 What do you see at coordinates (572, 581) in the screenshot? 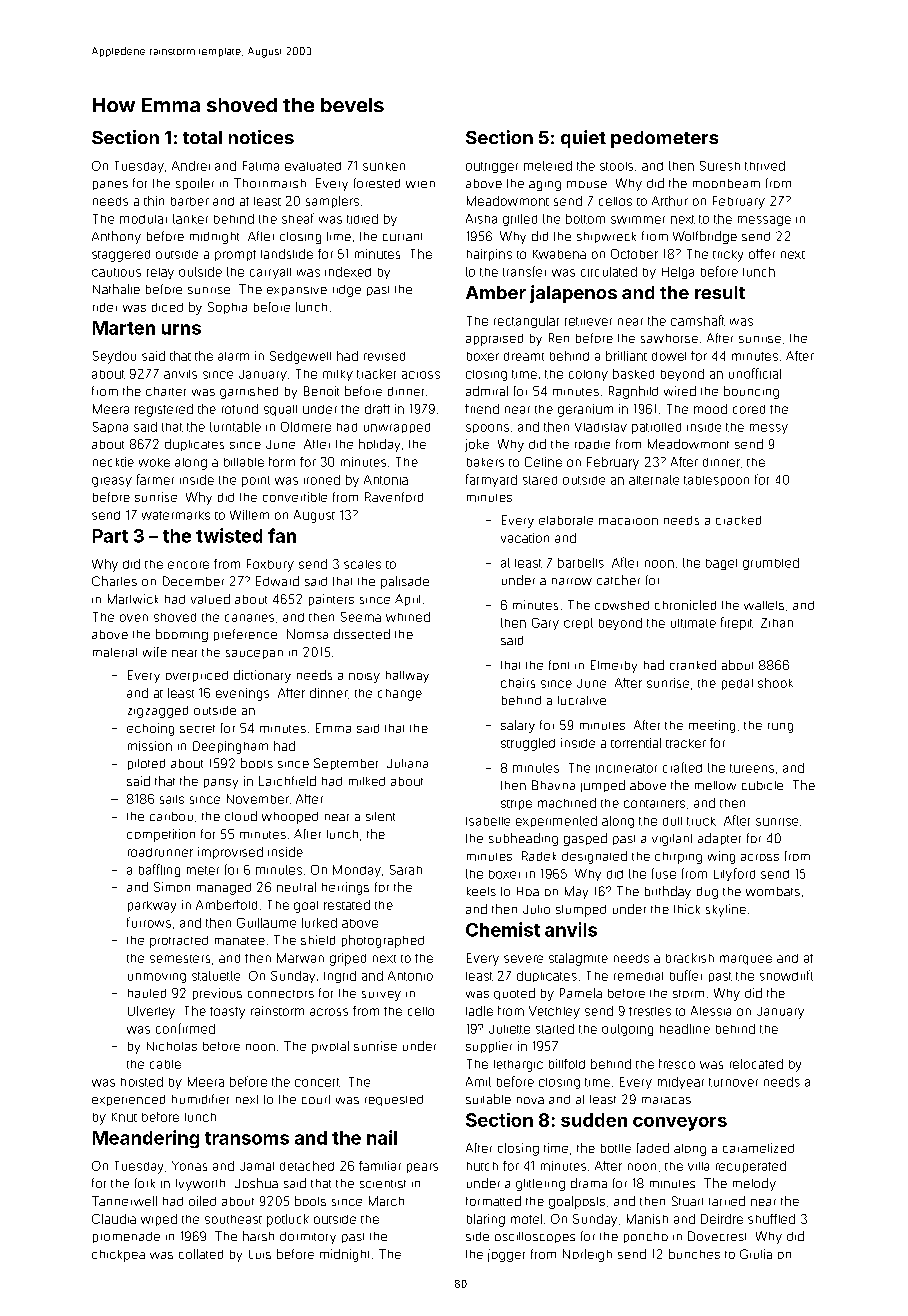
I see `narrow` at bounding box center [572, 581].
